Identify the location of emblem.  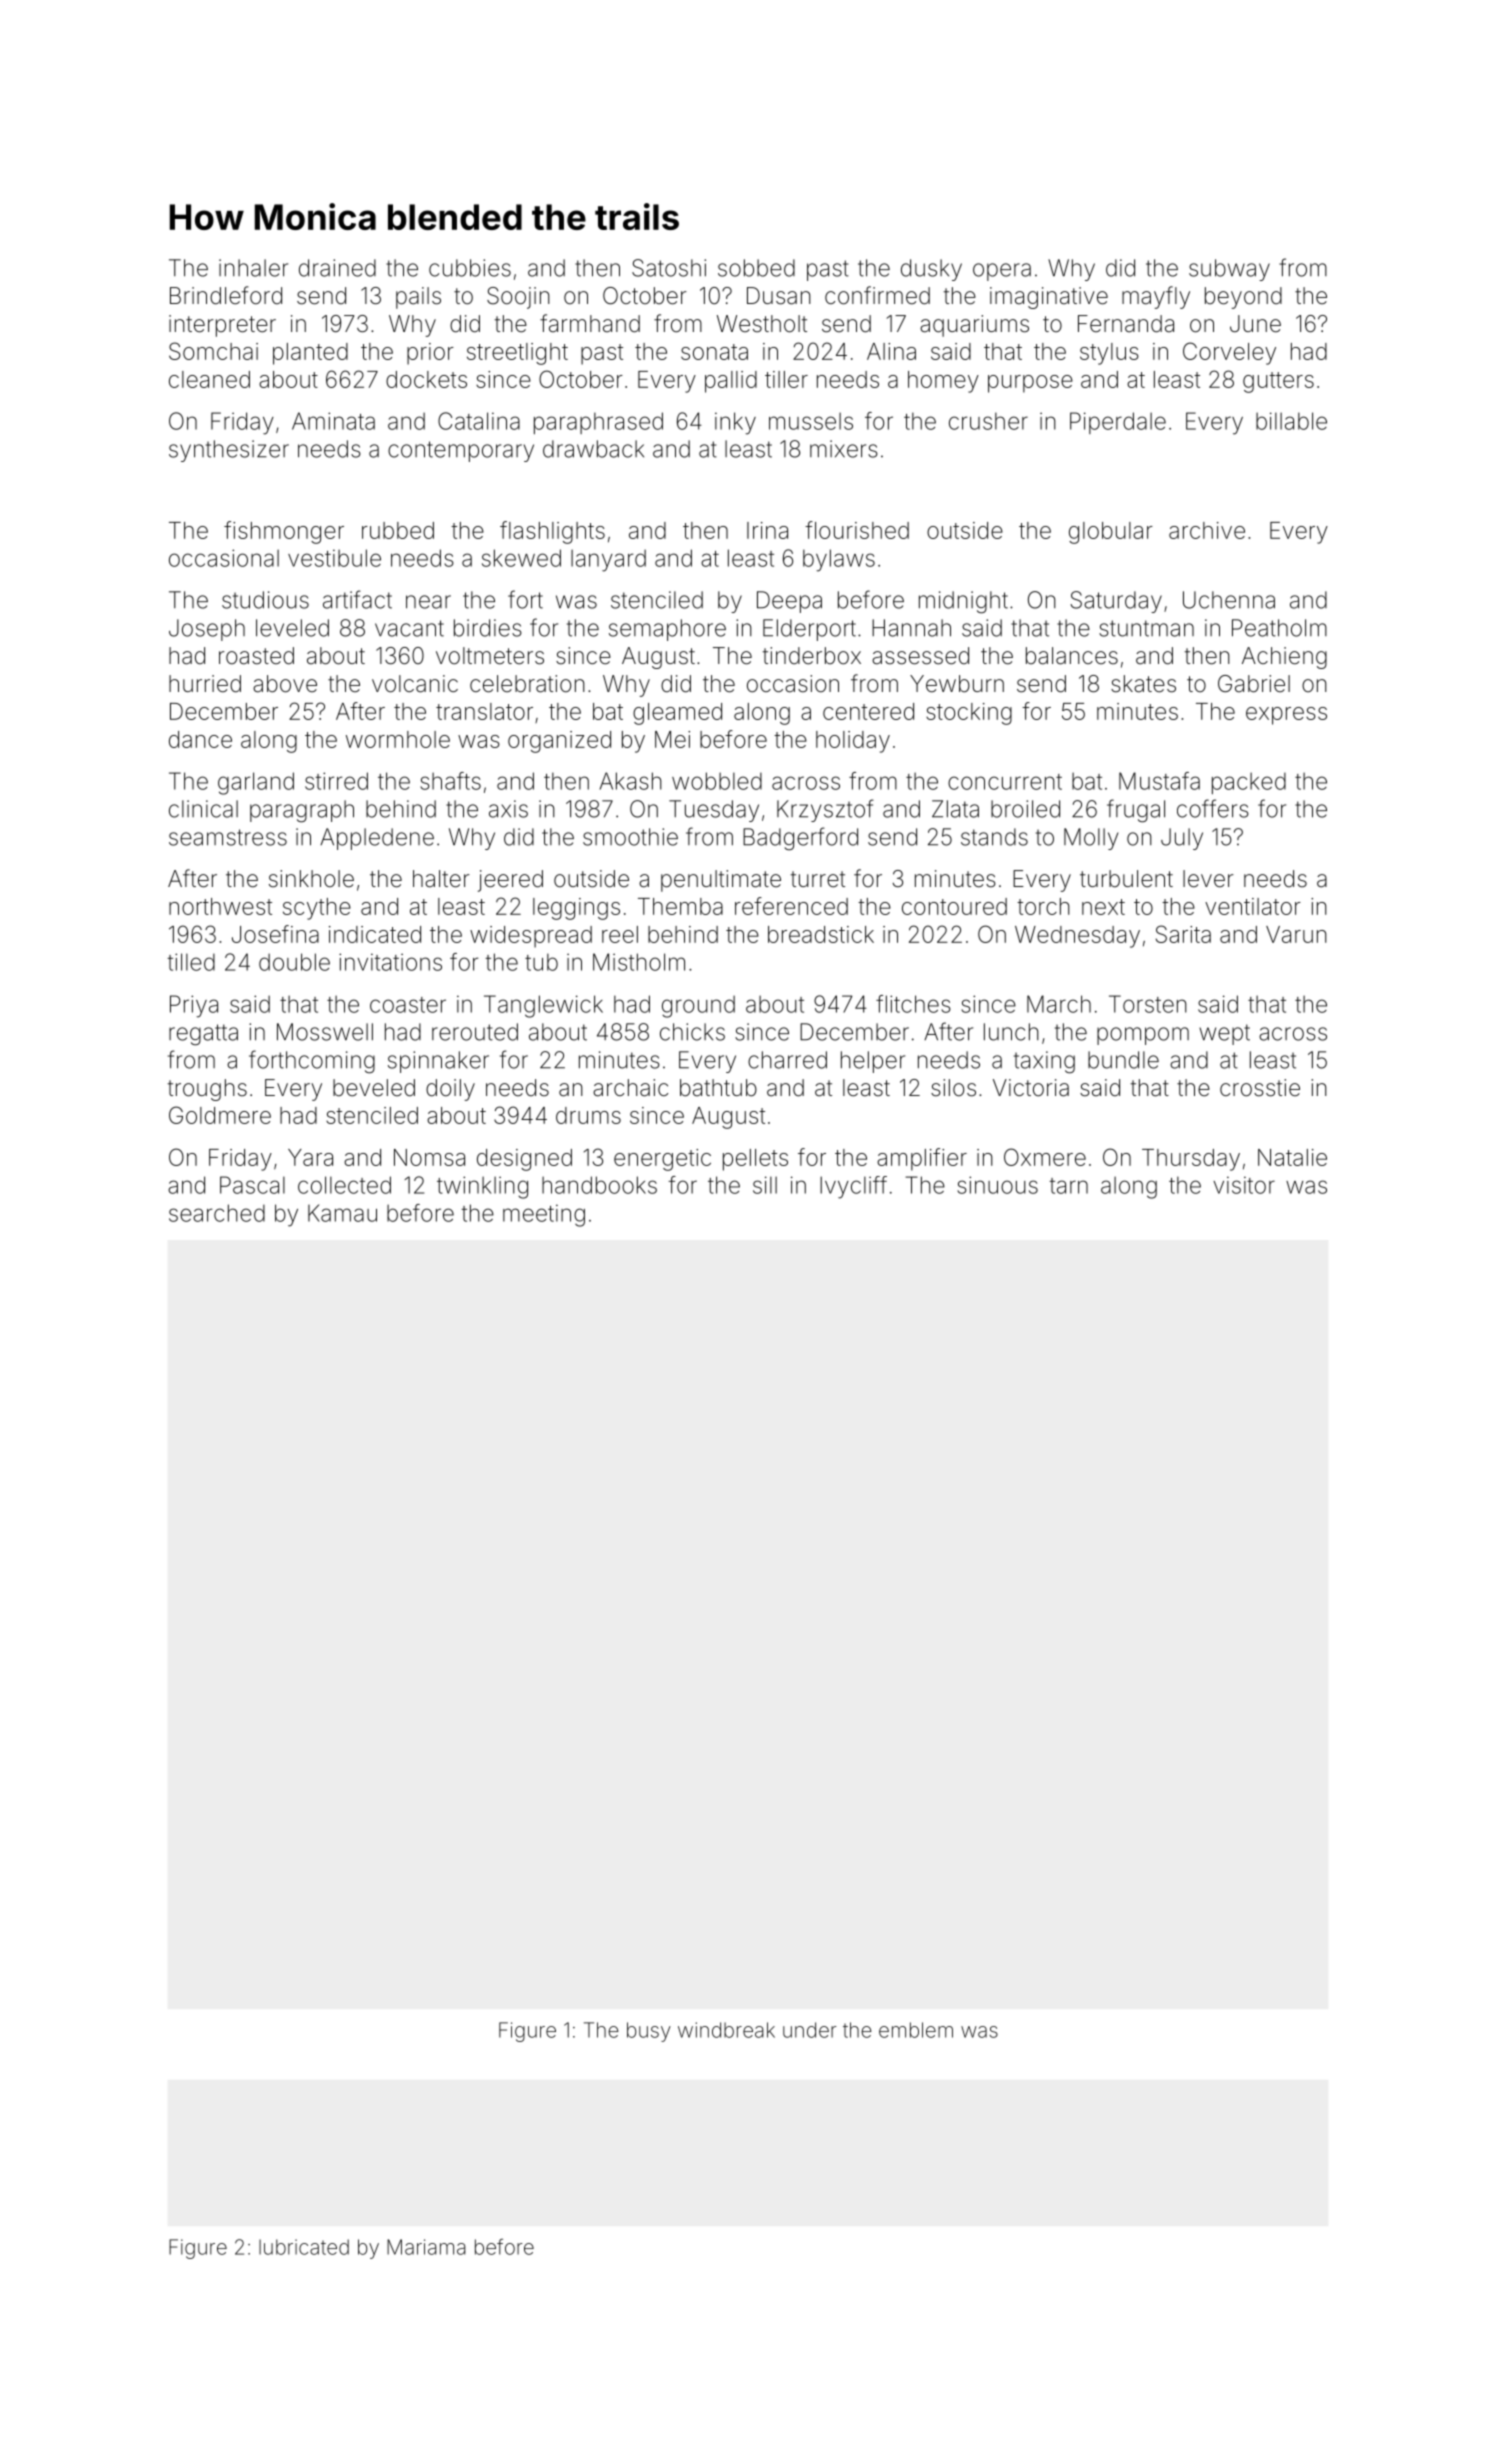
(916, 2030).
